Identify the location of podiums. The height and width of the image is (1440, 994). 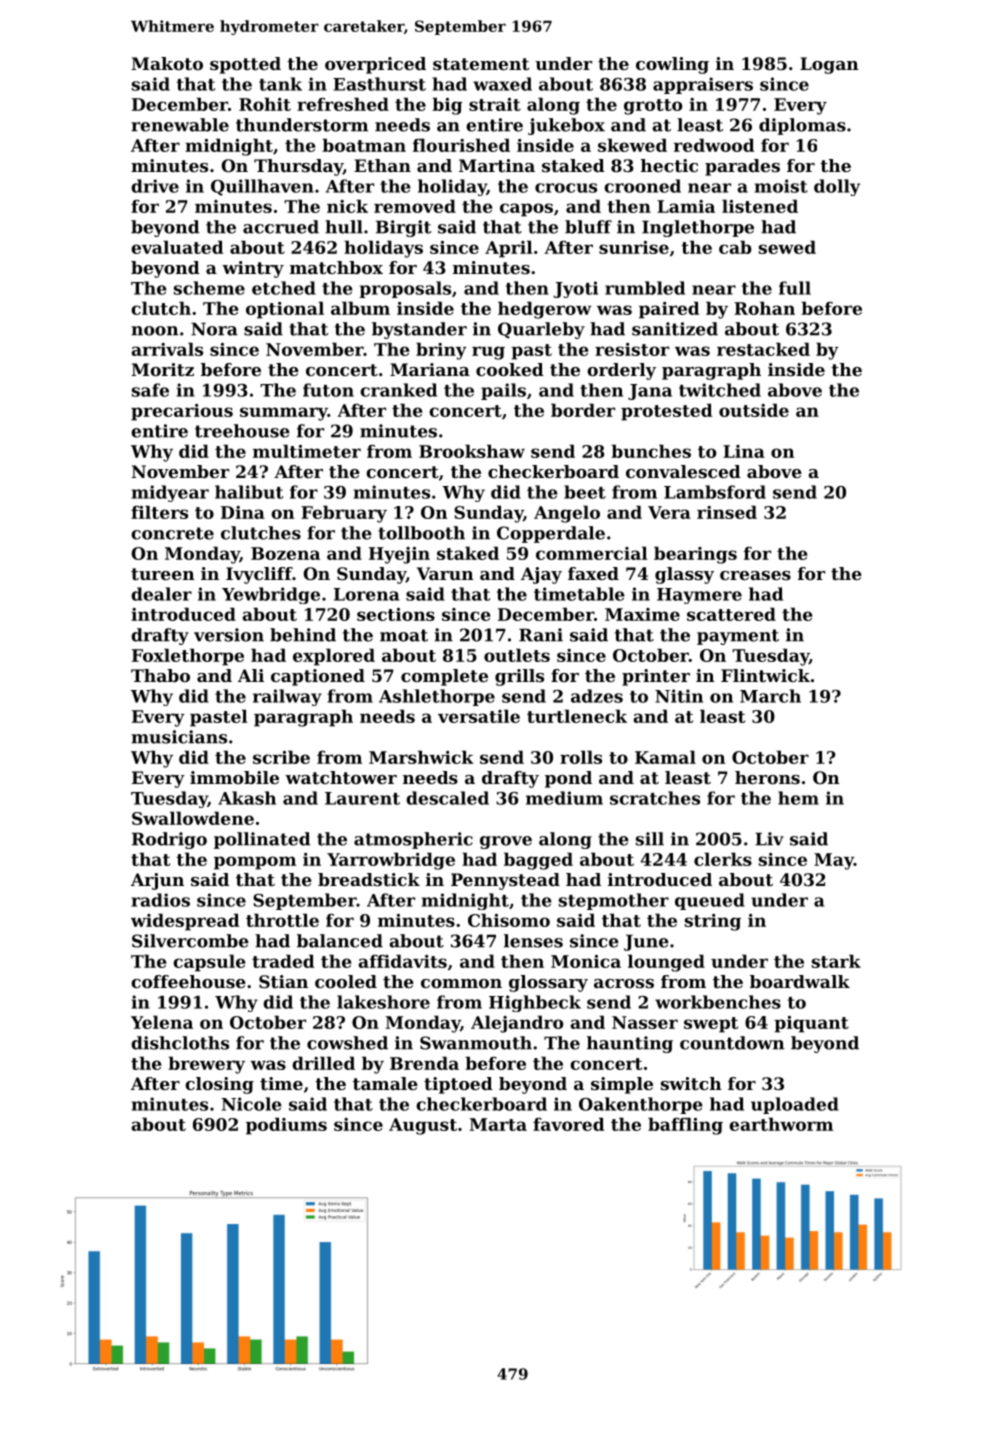
(286, 1126).
